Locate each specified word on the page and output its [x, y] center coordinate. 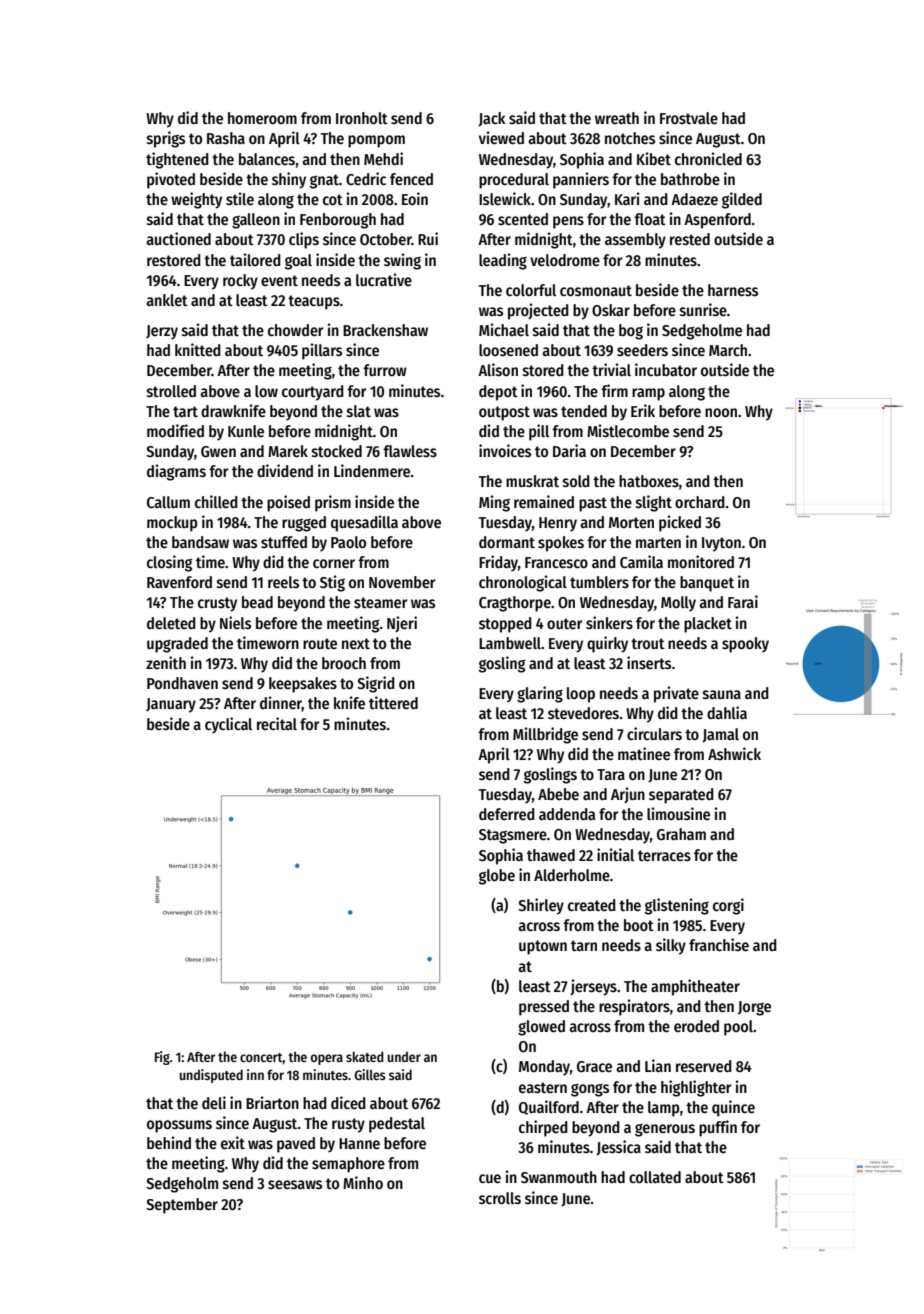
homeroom [262, 118]
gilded [742, 200]
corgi [728, 906]
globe [497, 877]
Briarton [272, 1102]
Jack [492, 119]
